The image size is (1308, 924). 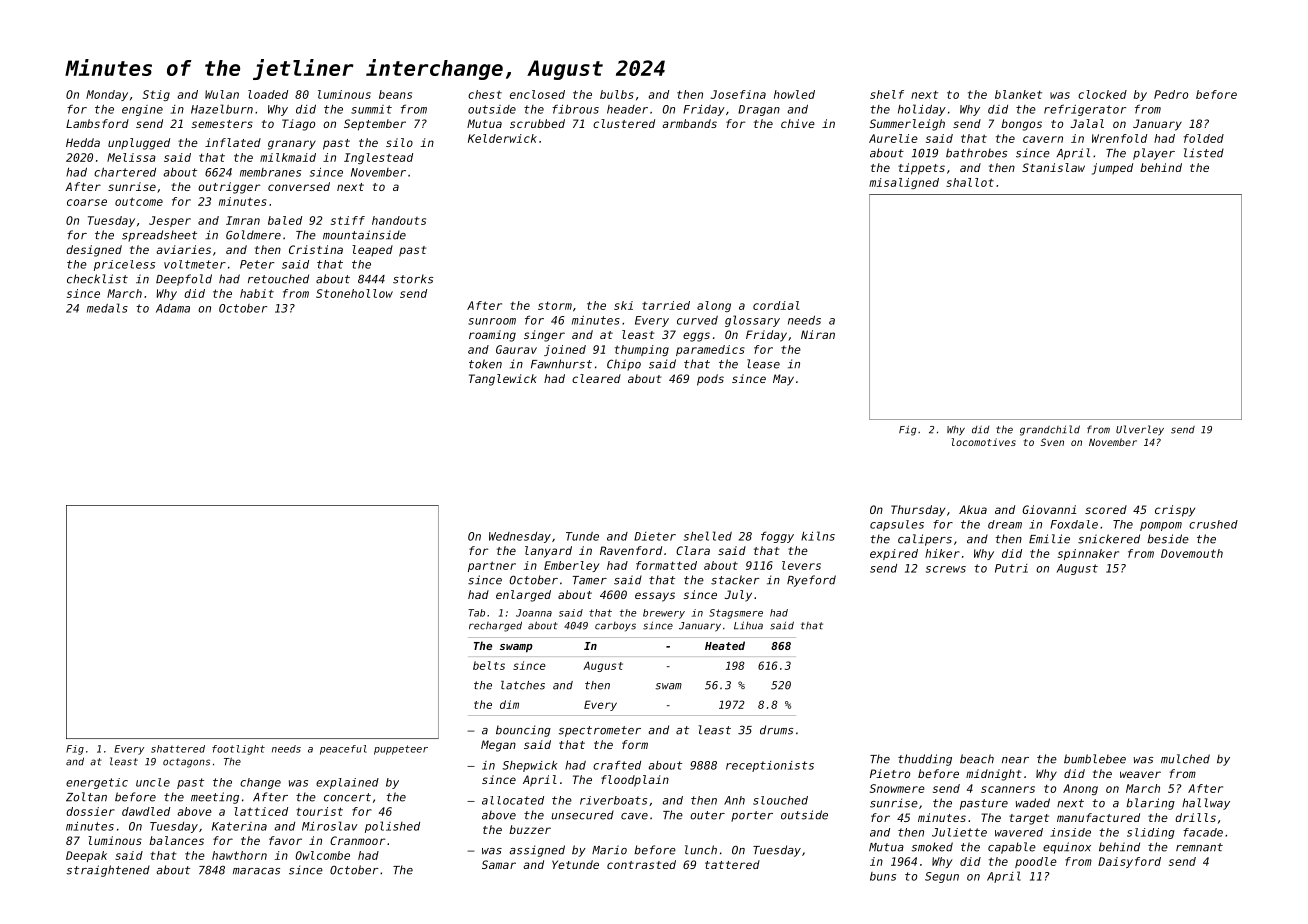 What do you see at coordinates (1185, 759) in the page?
I see `mulched` at bounding box center [1185, 759].
